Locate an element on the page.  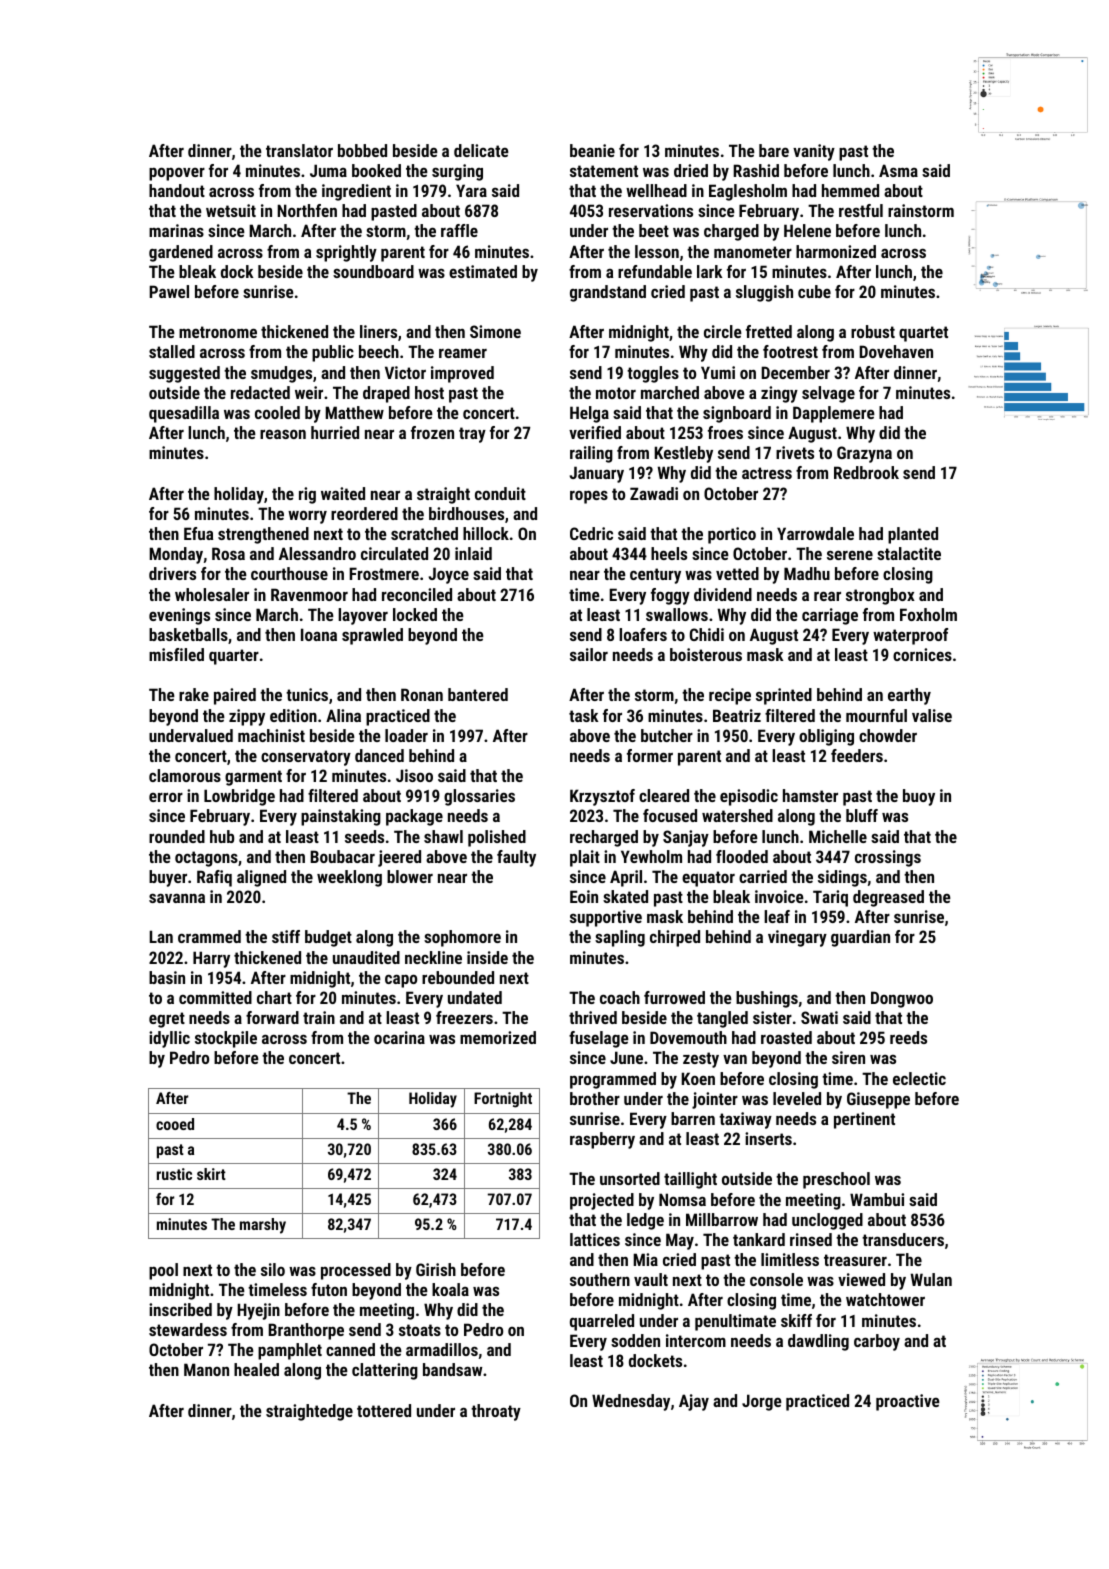
bandsaw is located at coordinates (452, 1369).
